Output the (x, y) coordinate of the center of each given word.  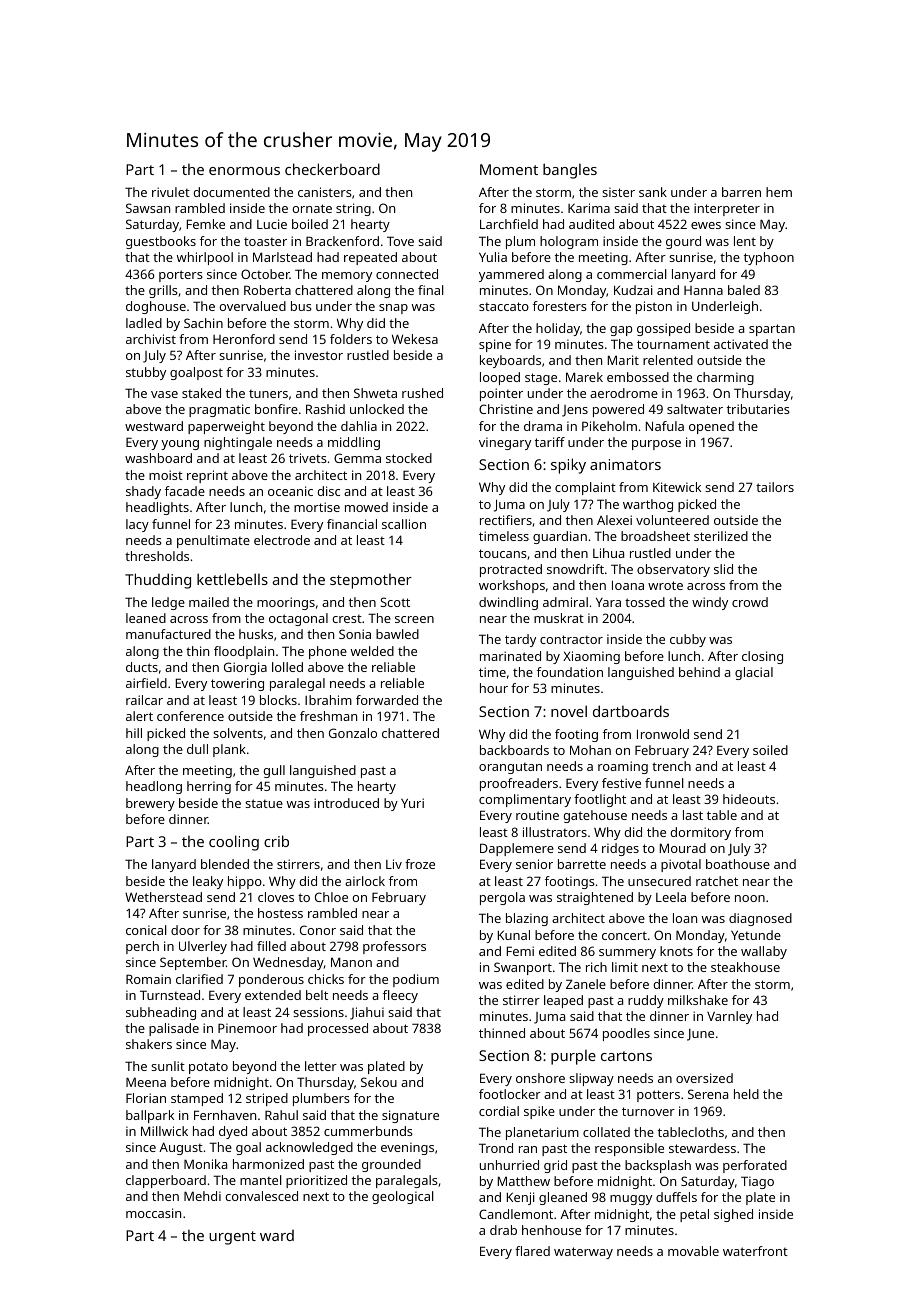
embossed (638, 377)
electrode (282, 540)
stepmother (371, 581)
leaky (208, 882)
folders (351, 339)
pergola (502, 898)
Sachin (203, 323)
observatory (673, 570)
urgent (232, 1238)
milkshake (698, 1000)
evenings (407, 1148)
